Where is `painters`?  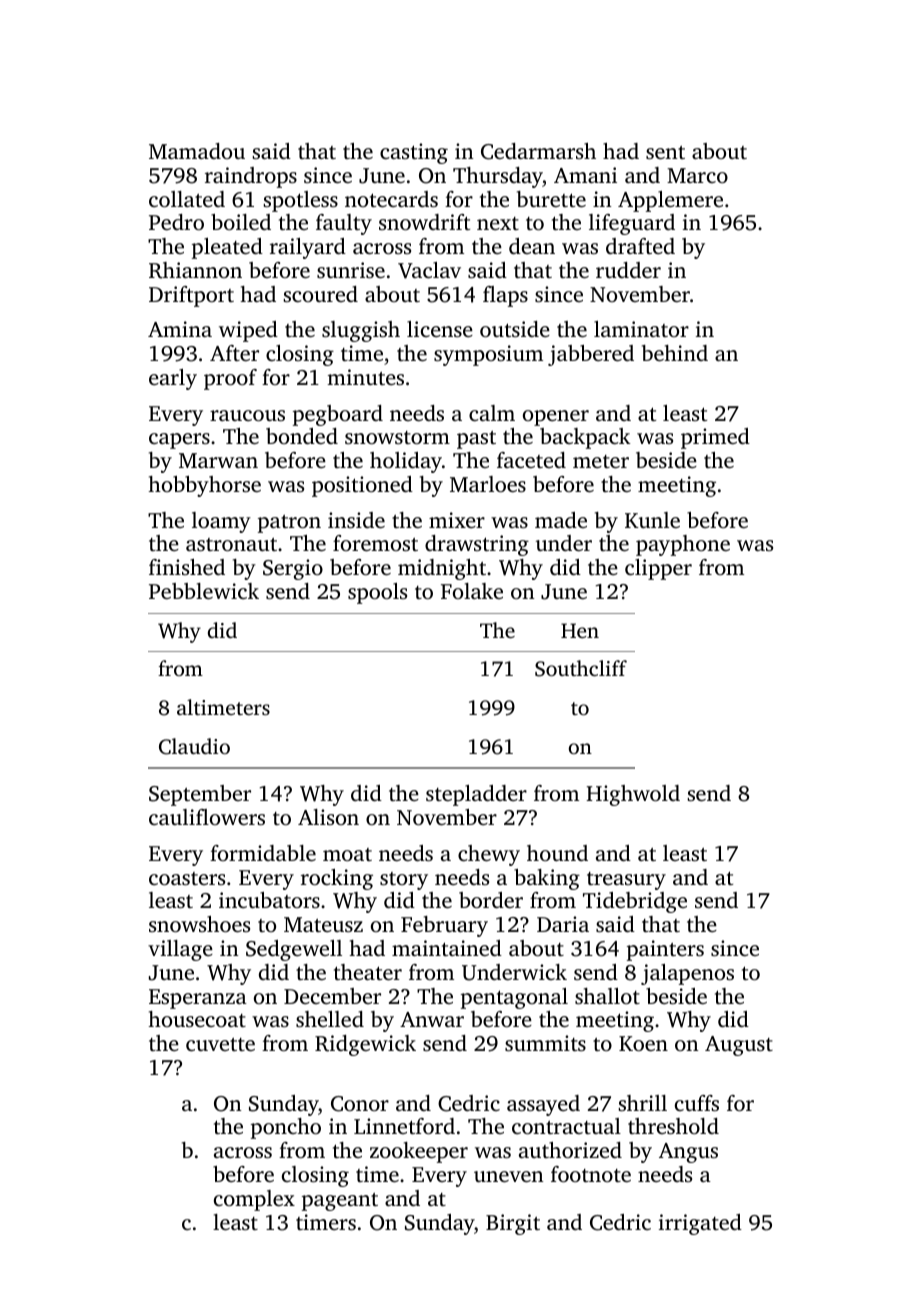 painters is located at coordinates (665, 950).
